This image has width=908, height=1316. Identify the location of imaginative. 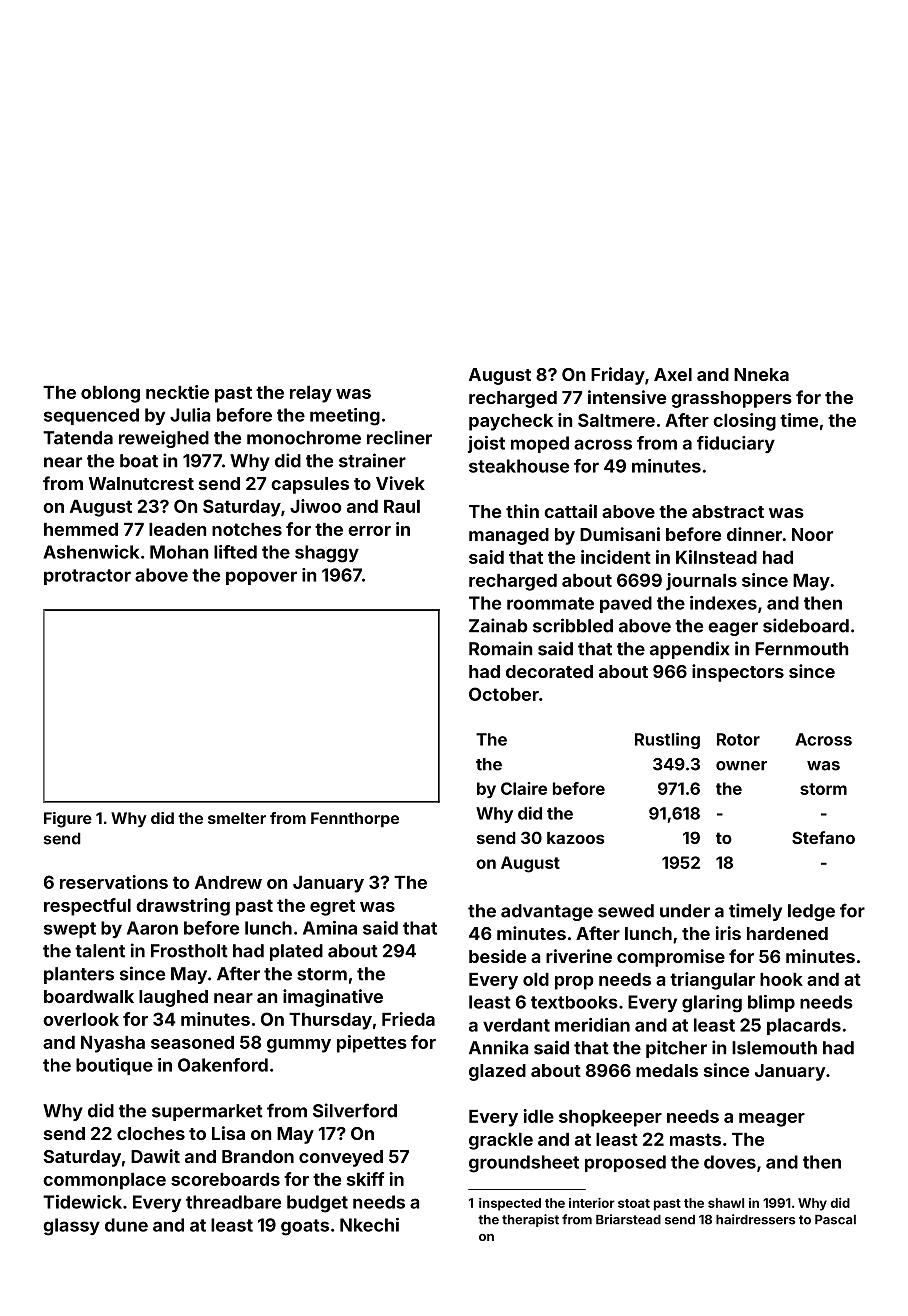
(333, 998).
